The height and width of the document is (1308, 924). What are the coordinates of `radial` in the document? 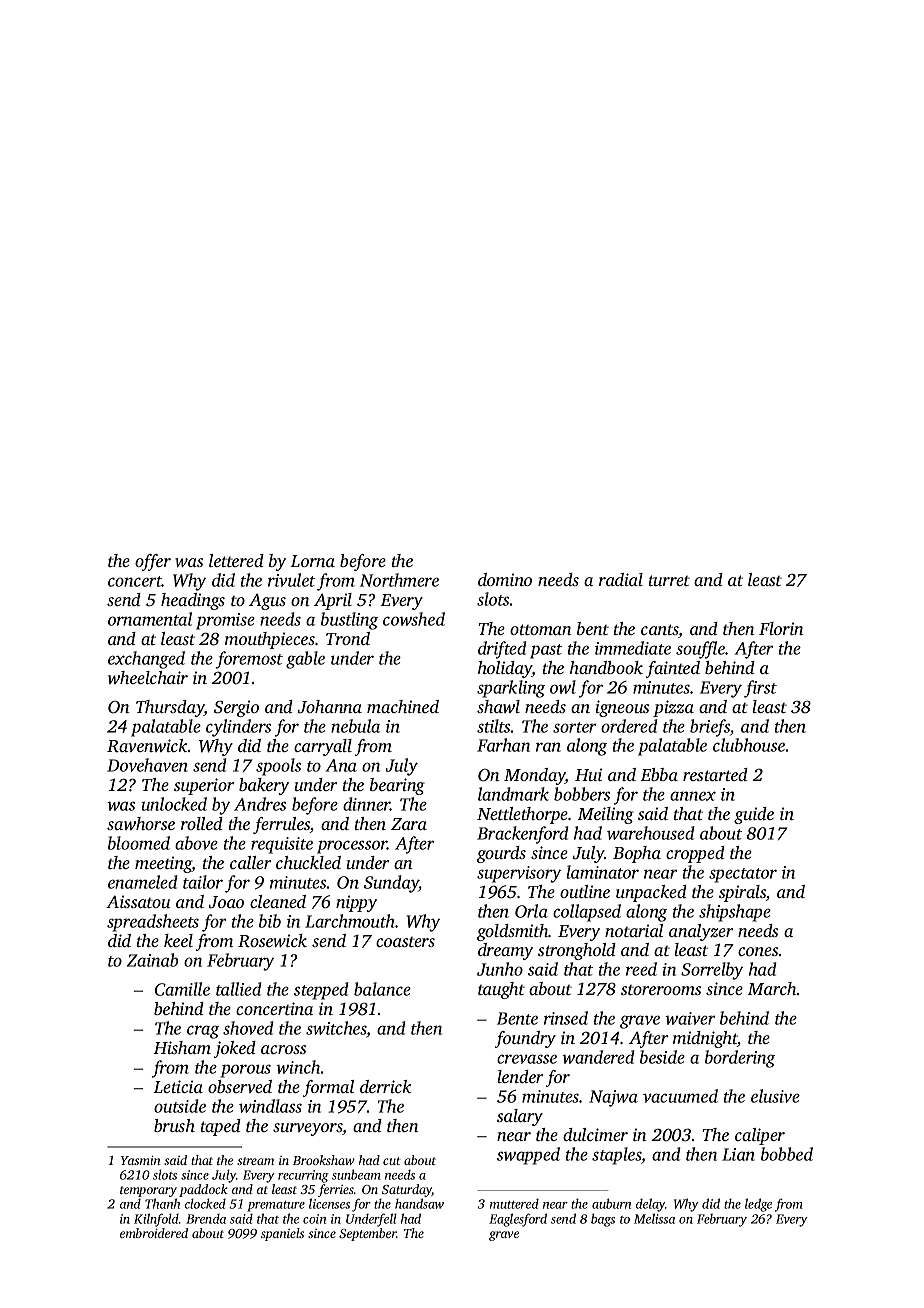 It's located at (621, 579).
